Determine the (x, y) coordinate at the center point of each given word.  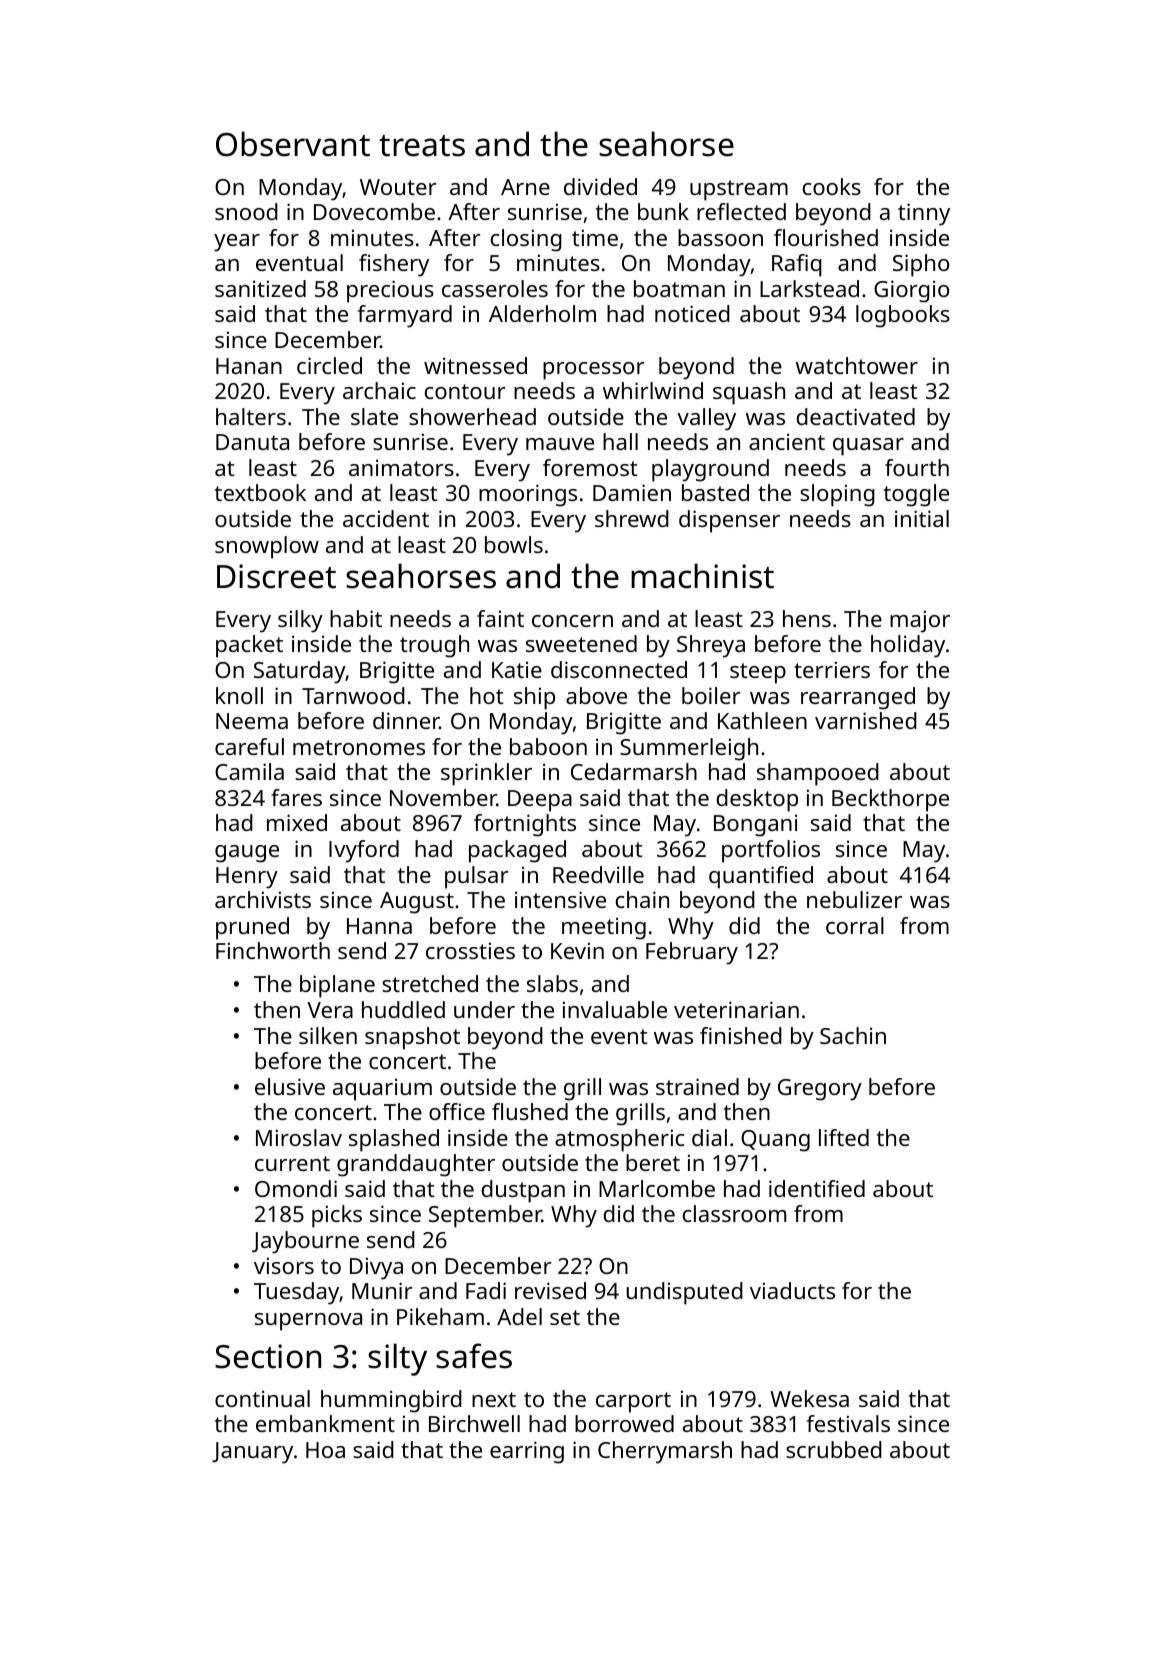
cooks (832, 186)
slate (374, 416)
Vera (330, 1010)
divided (600, 186)
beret (653, 1162)
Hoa (325, 1450)
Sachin (853, 1035)
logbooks (903, 316)
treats (422, 146)
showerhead (472, 416)
